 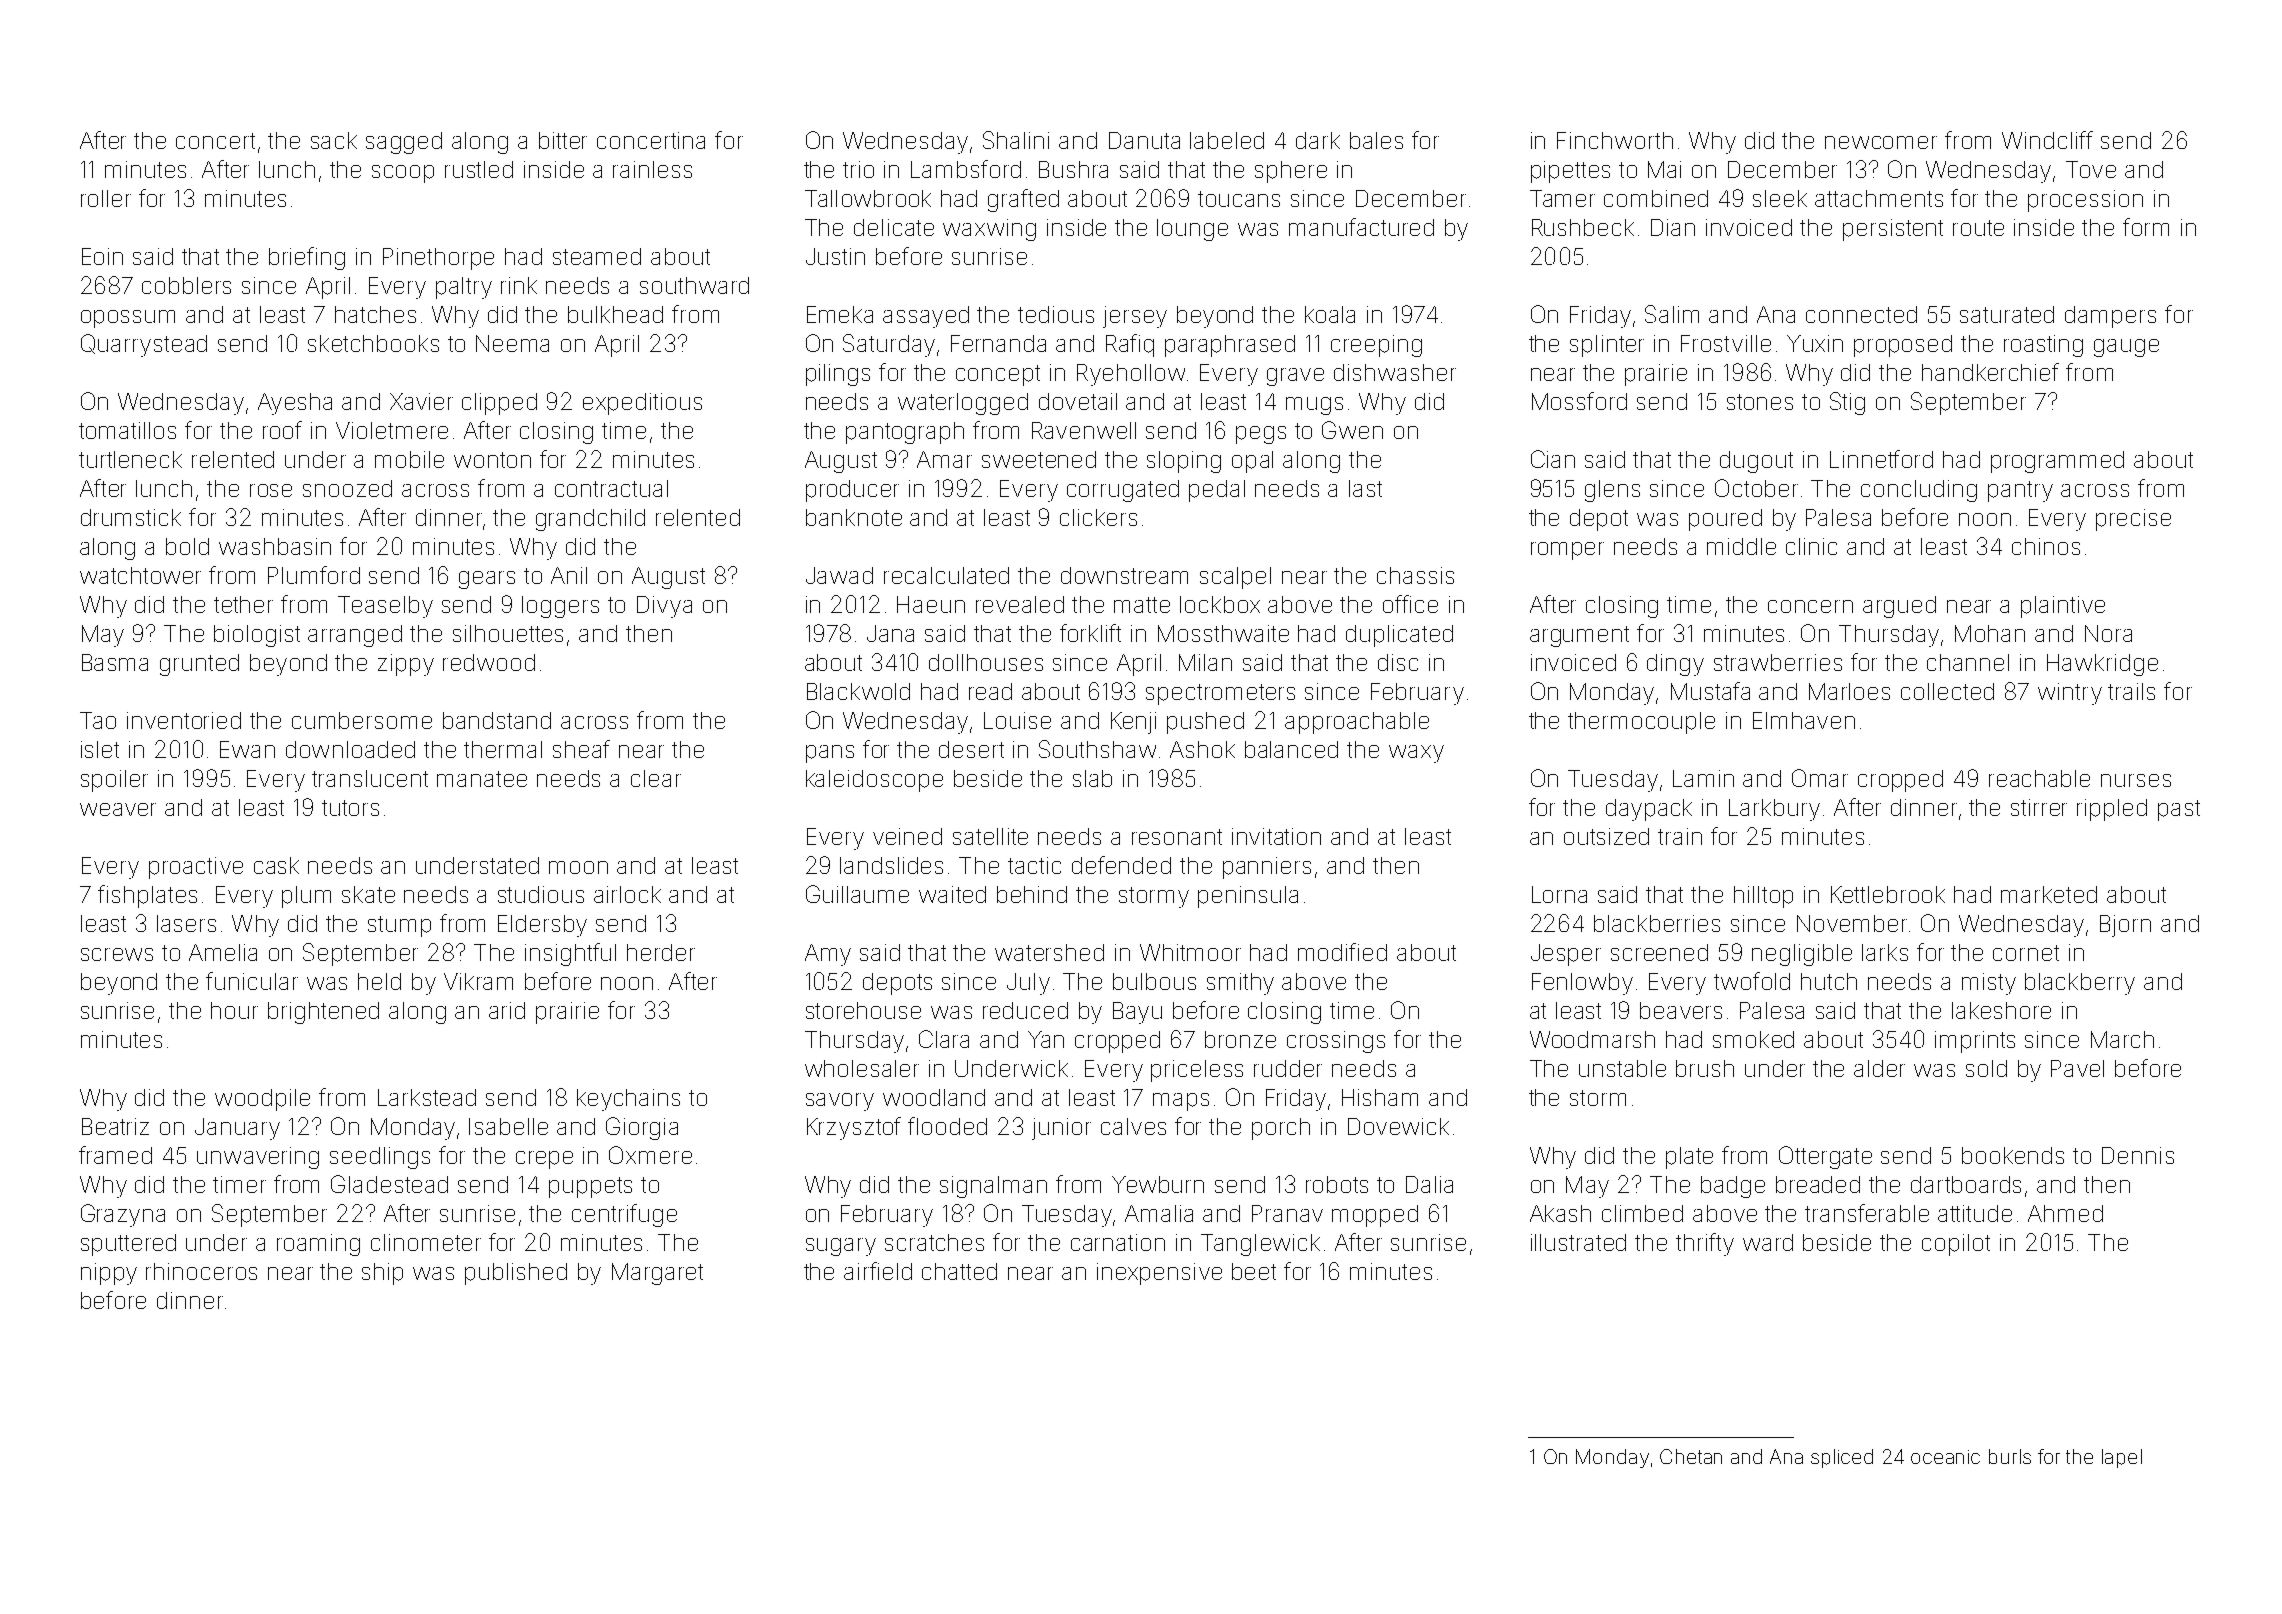 What do you see at coordinates (1804, 720) in the screenshot?
I see `Elmhaven` at bounding box center [1804, 720].
